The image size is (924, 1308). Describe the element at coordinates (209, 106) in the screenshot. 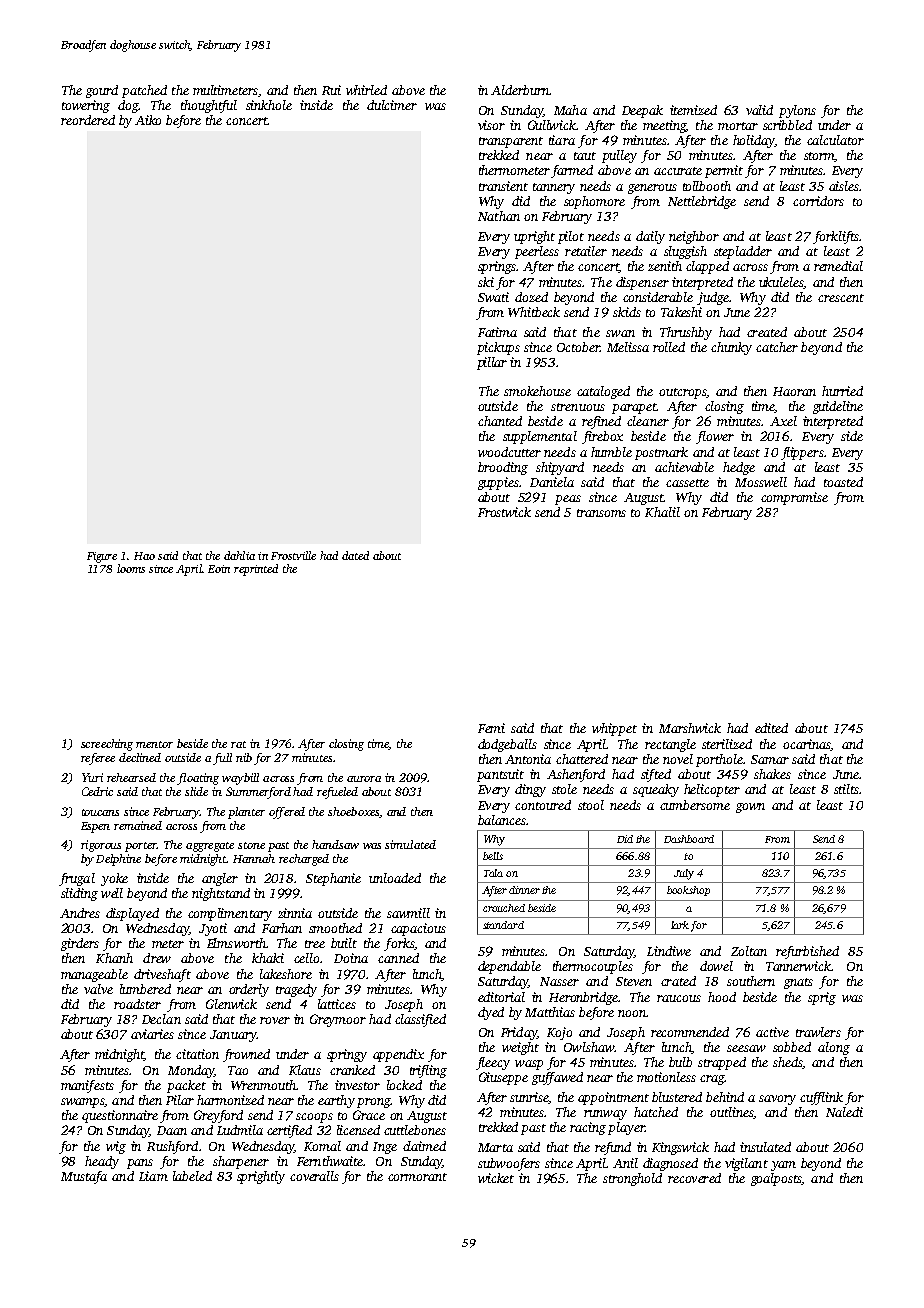

I see `thoughtful` at that location.
